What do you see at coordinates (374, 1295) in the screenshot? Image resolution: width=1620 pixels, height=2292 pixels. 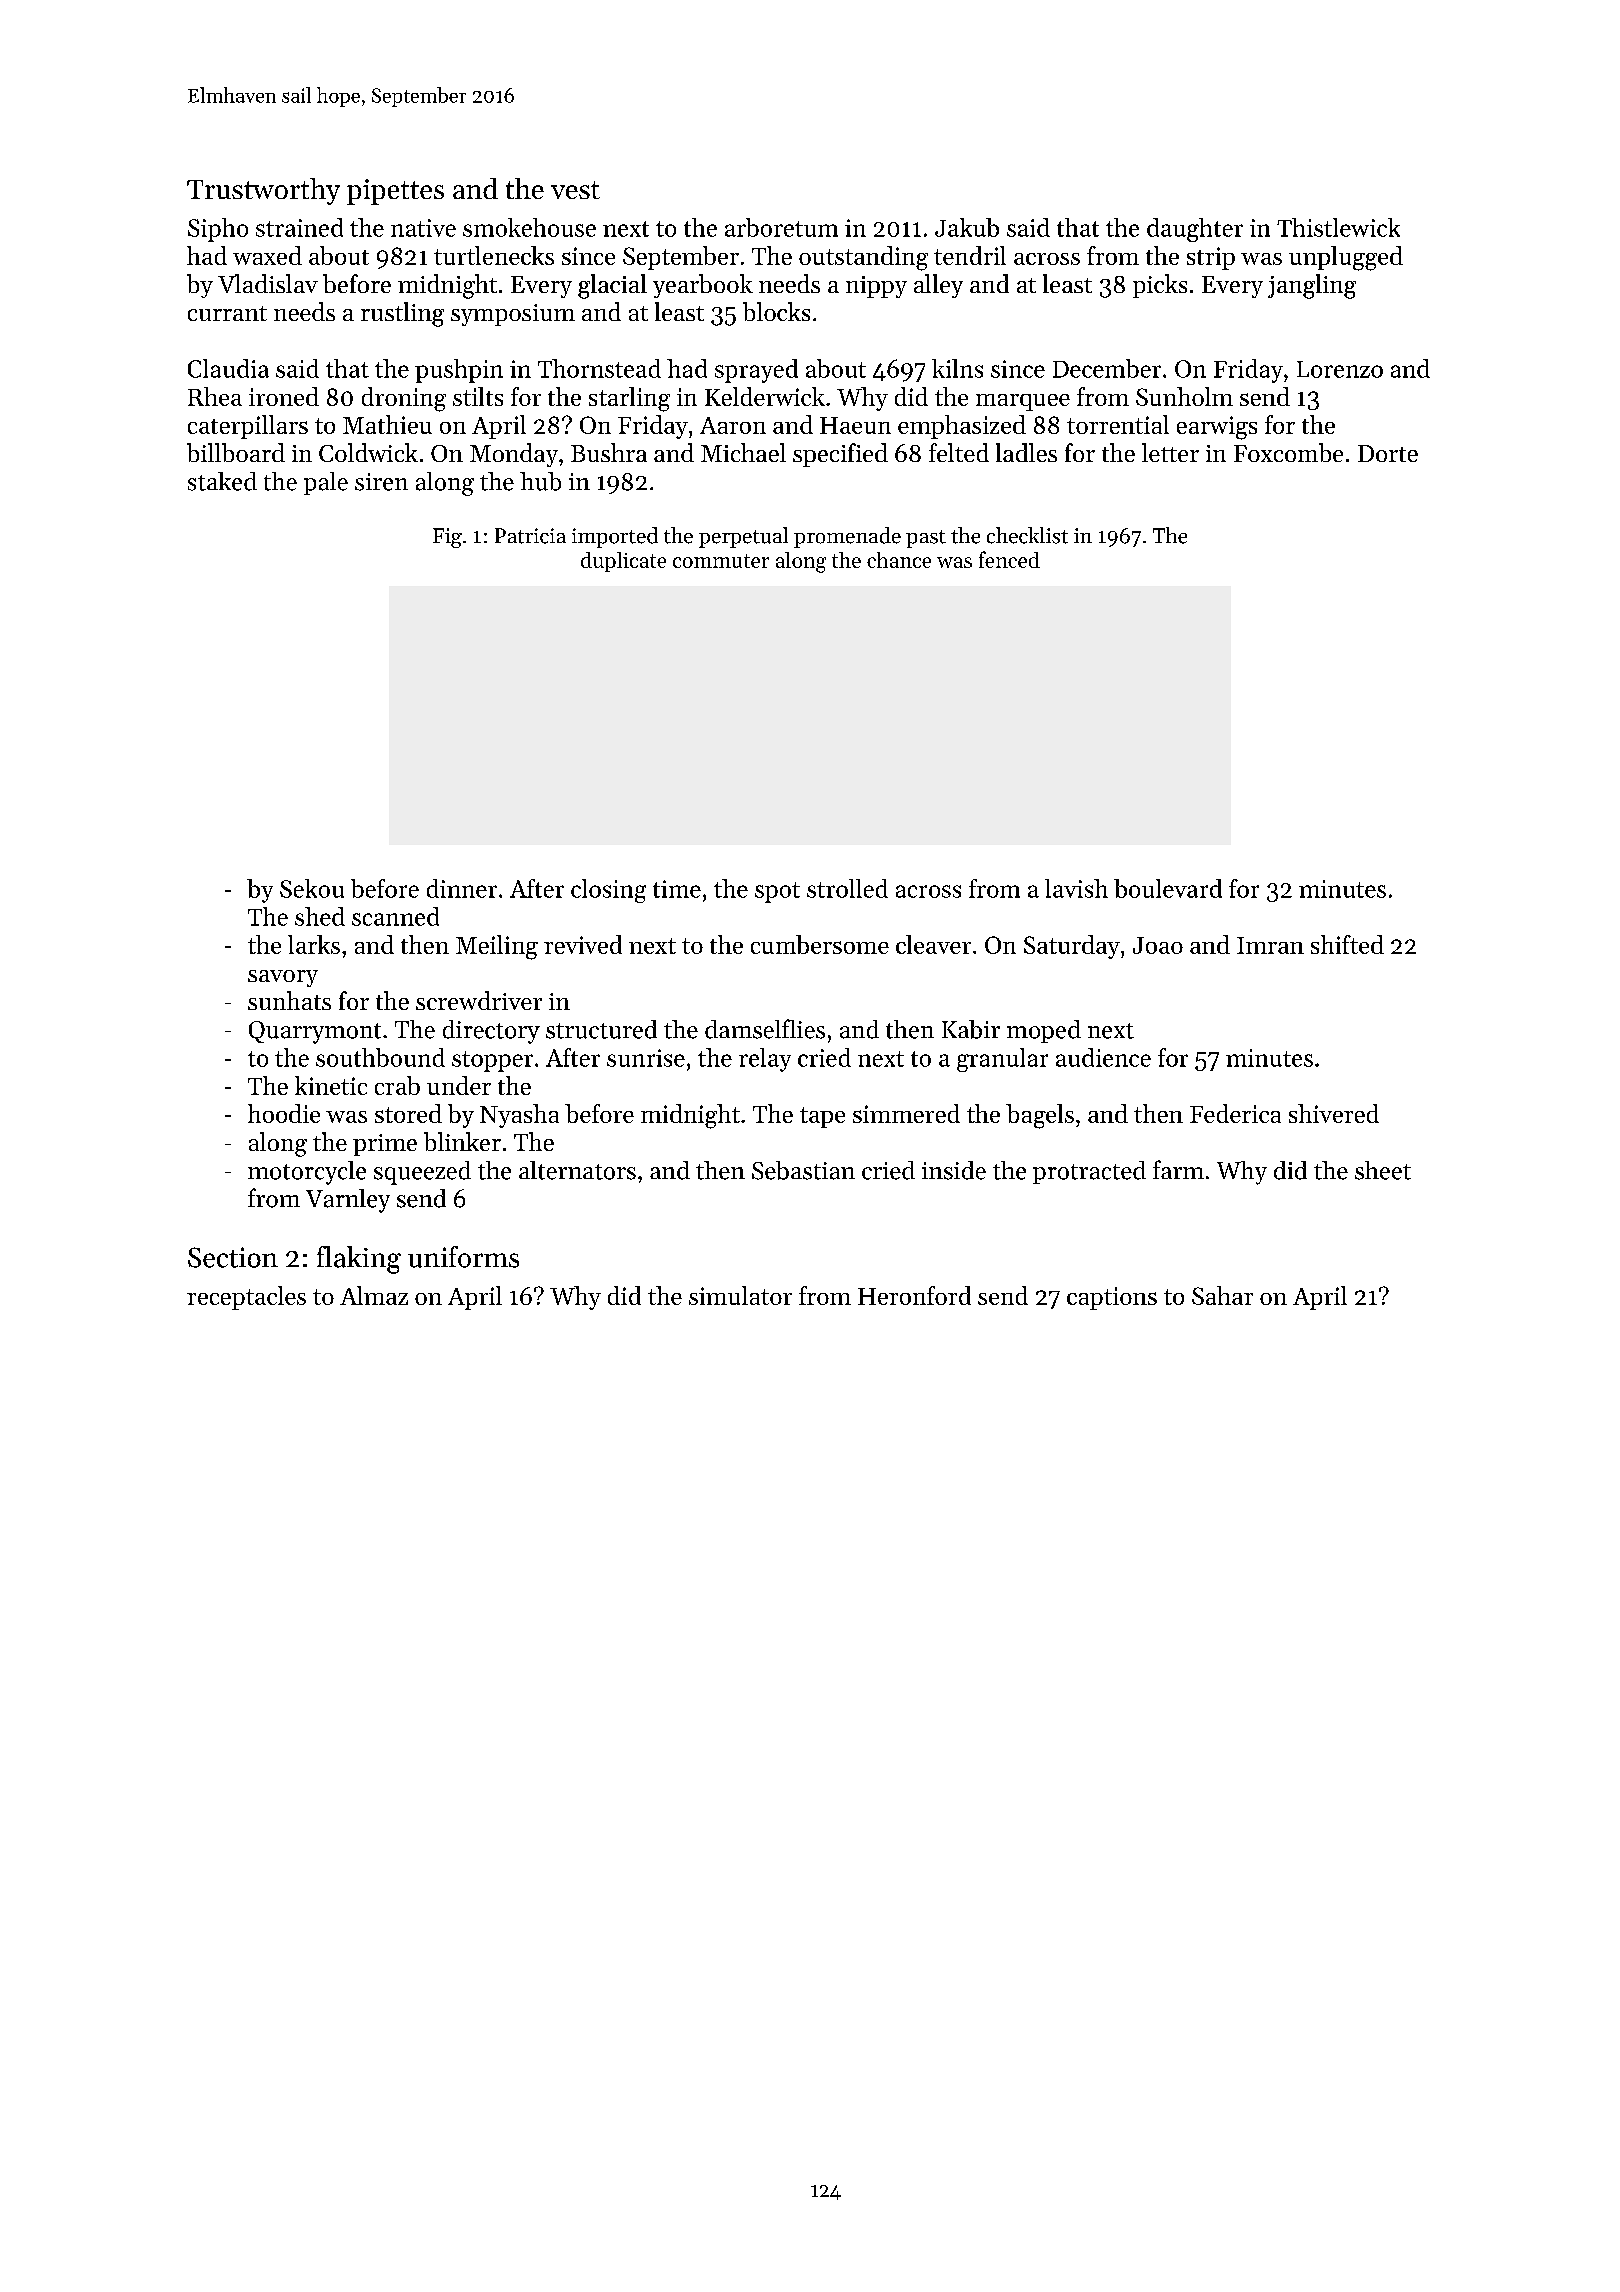 I see `Almaz` at bounding box center [374, 1295].
